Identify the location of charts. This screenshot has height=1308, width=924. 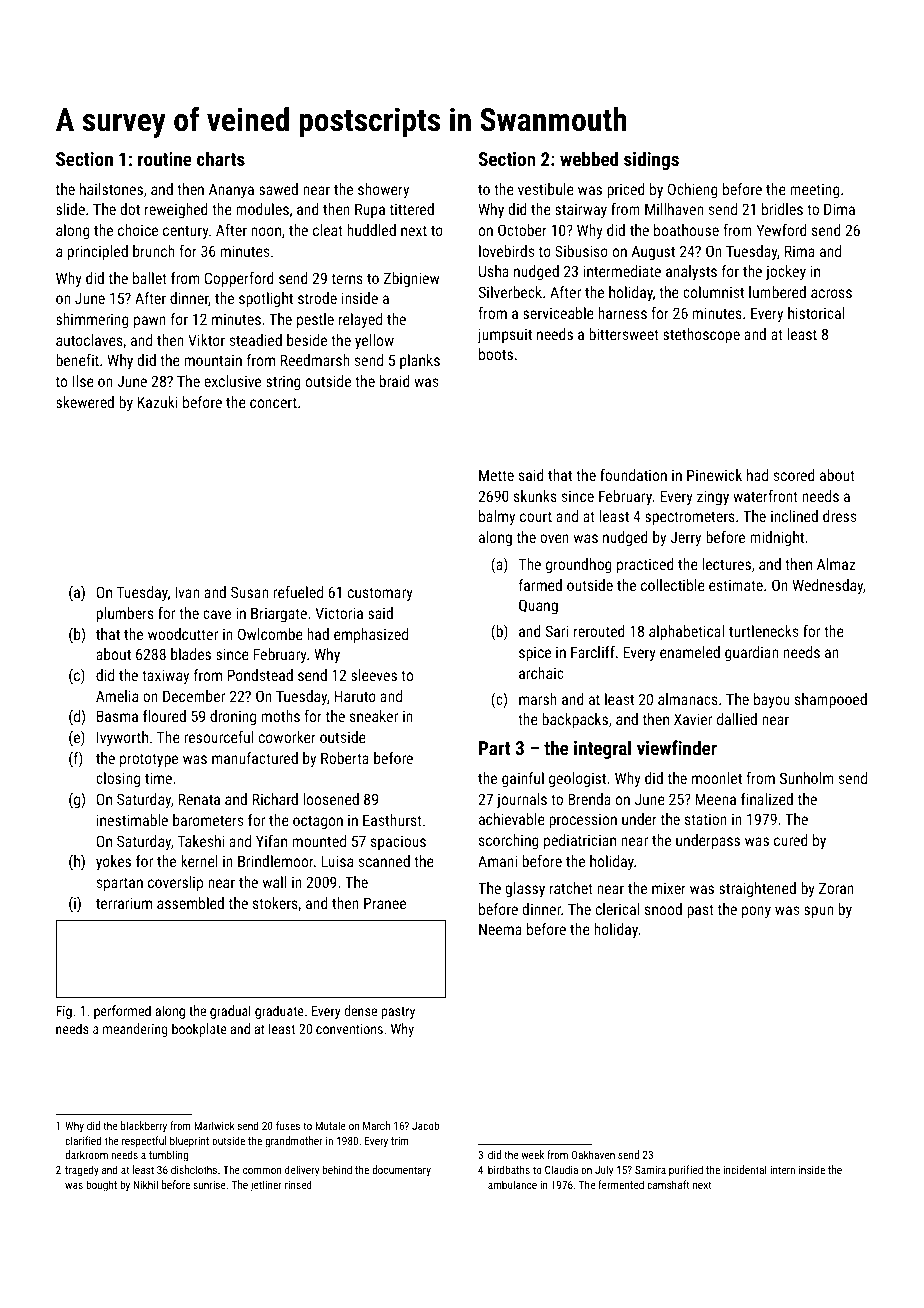
(221, 158).
